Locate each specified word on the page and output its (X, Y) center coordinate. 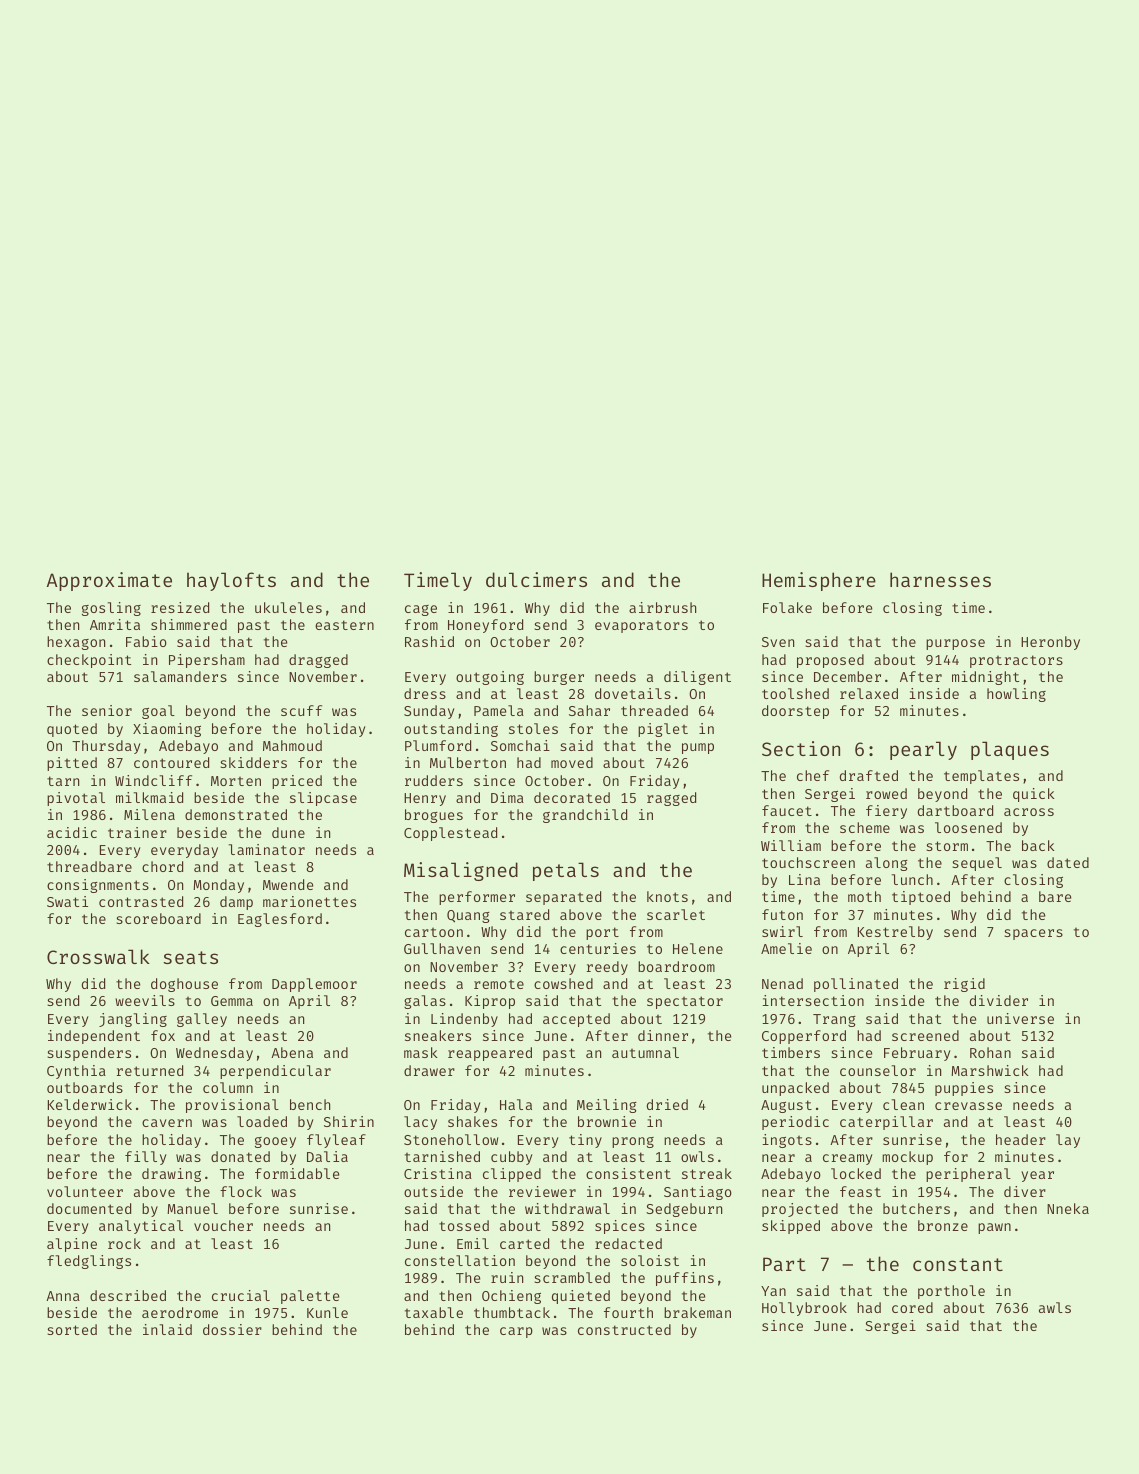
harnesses (940, 579)
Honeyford (485, 626)
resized (180, 607)
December (847, 676)
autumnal (645, 1052)
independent (94, 1037)
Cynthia (76, 1072)
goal (158, 712)
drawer (429, 1070)
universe (1020, 1018)
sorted (72, 1329)
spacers (1033, 934)
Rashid (429, 641)
